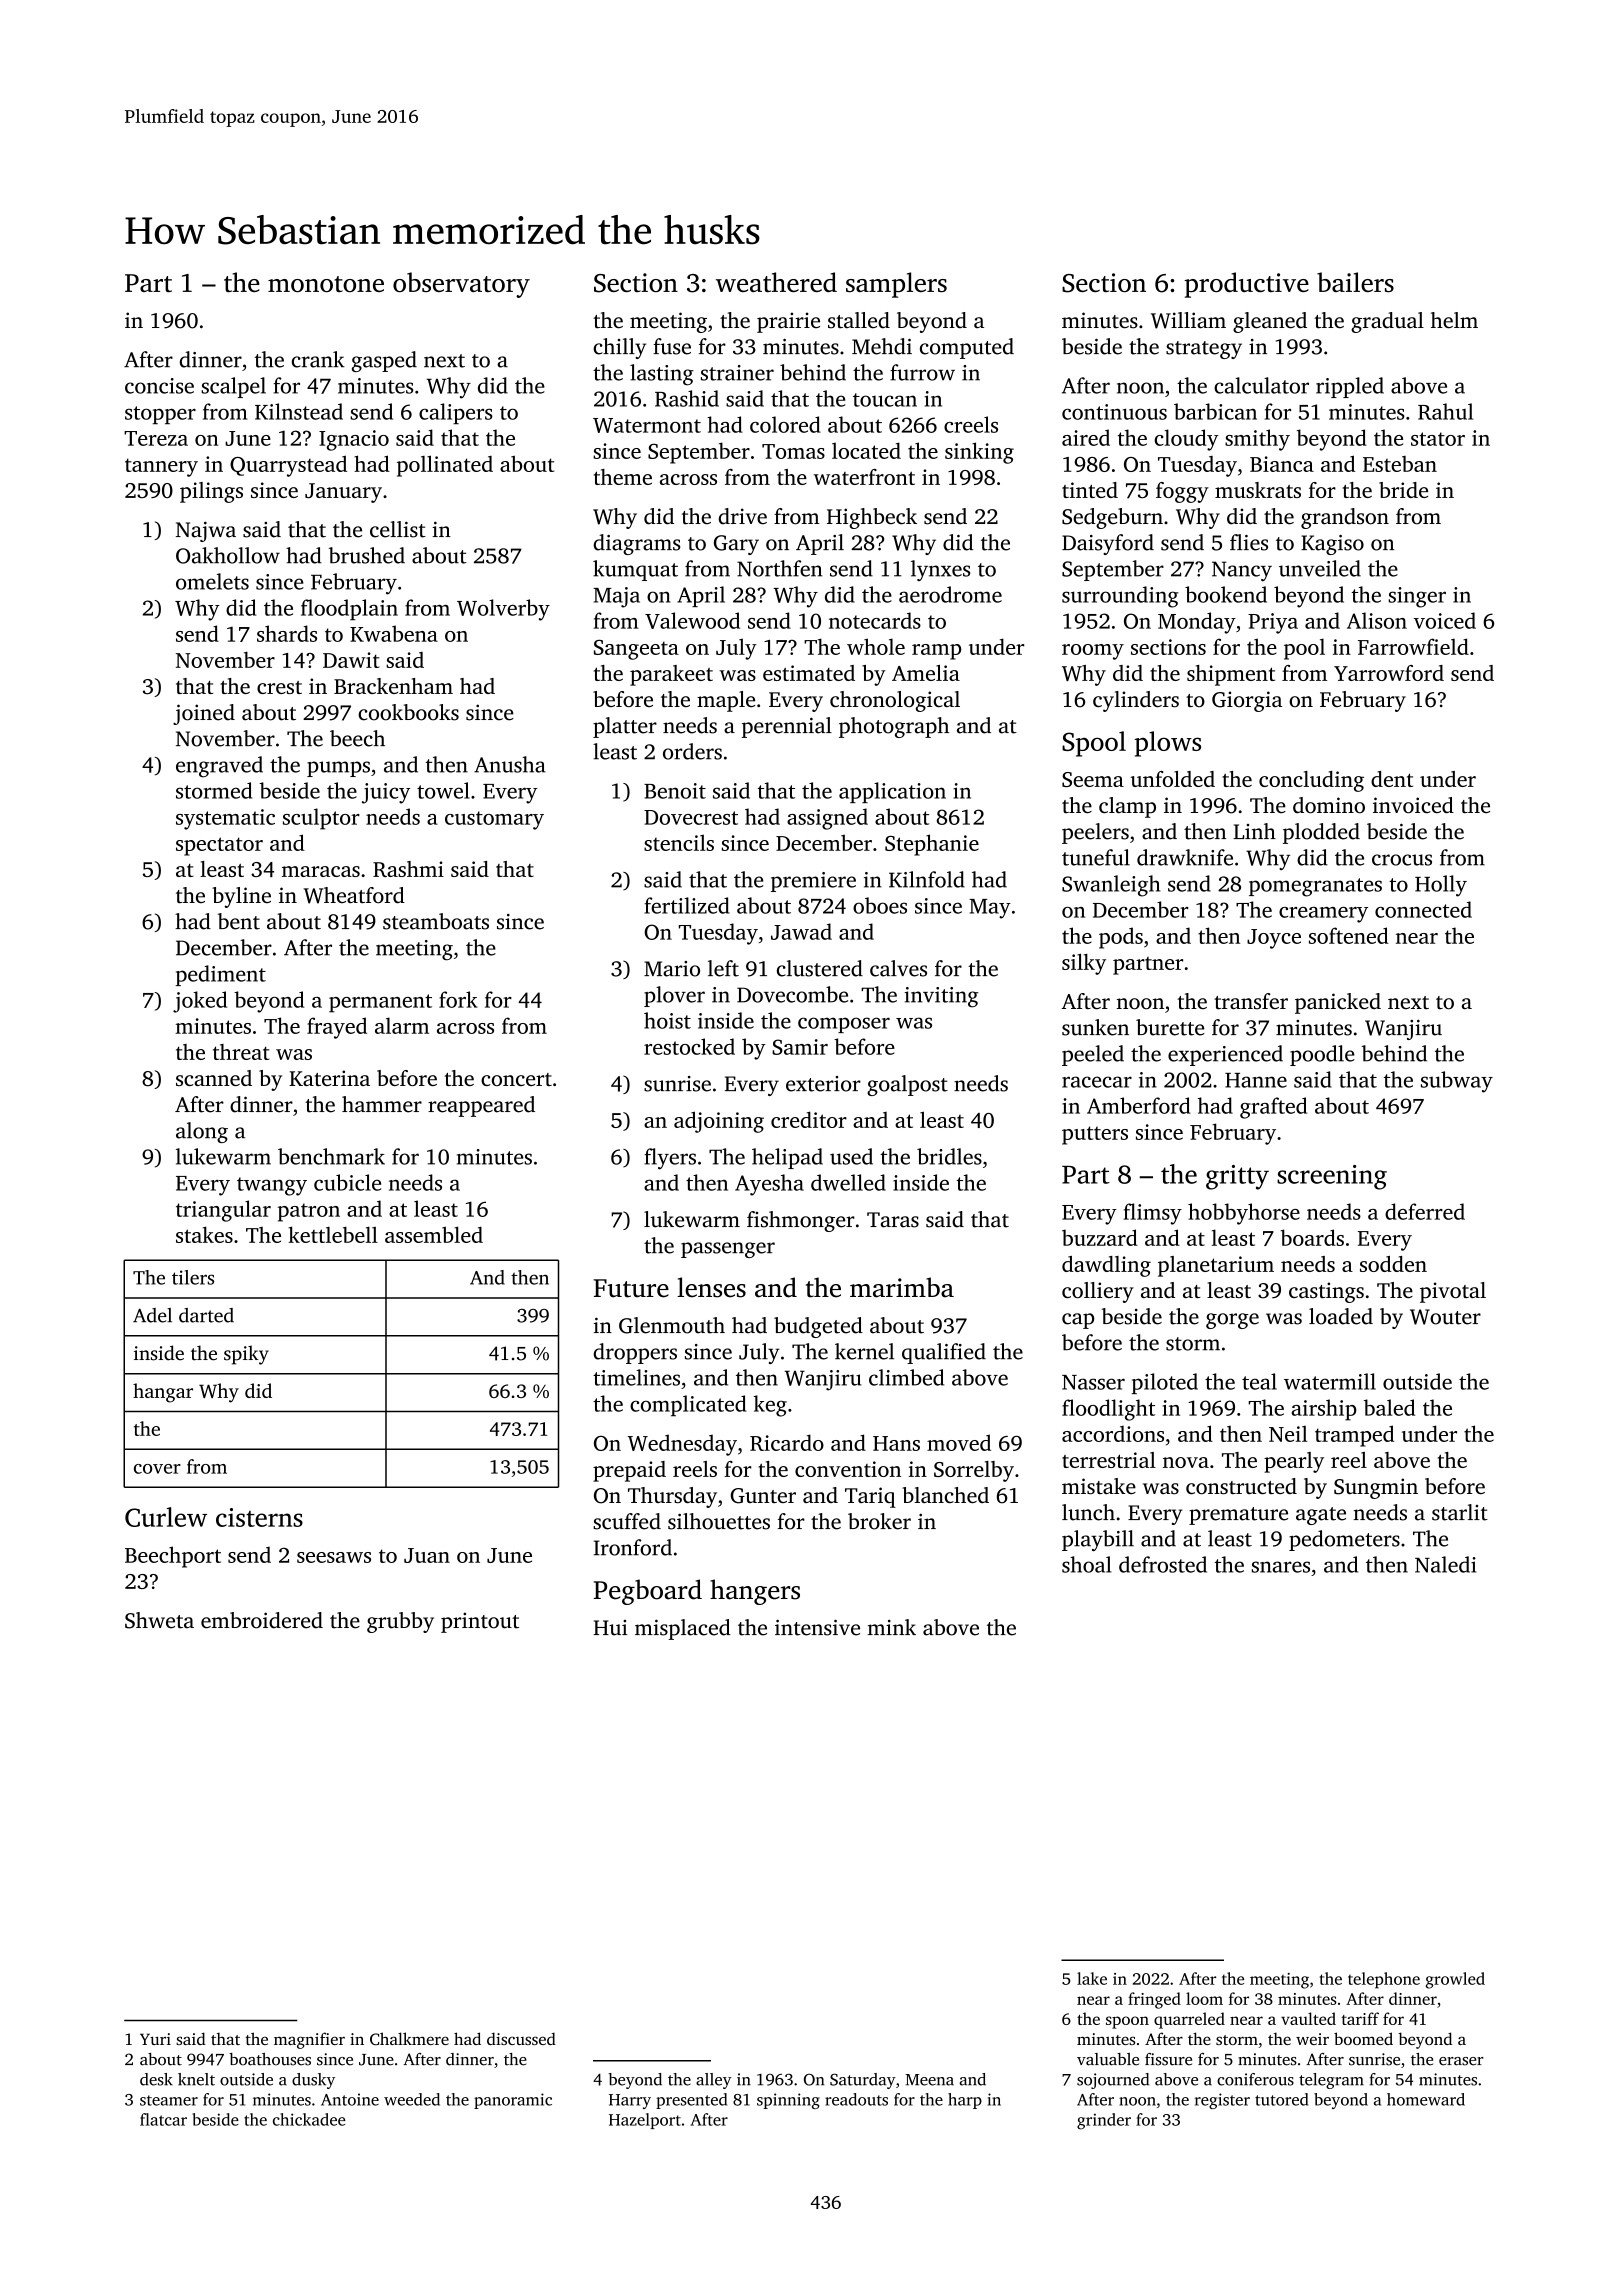  I want to click on discussed, so click(521, 2038).
